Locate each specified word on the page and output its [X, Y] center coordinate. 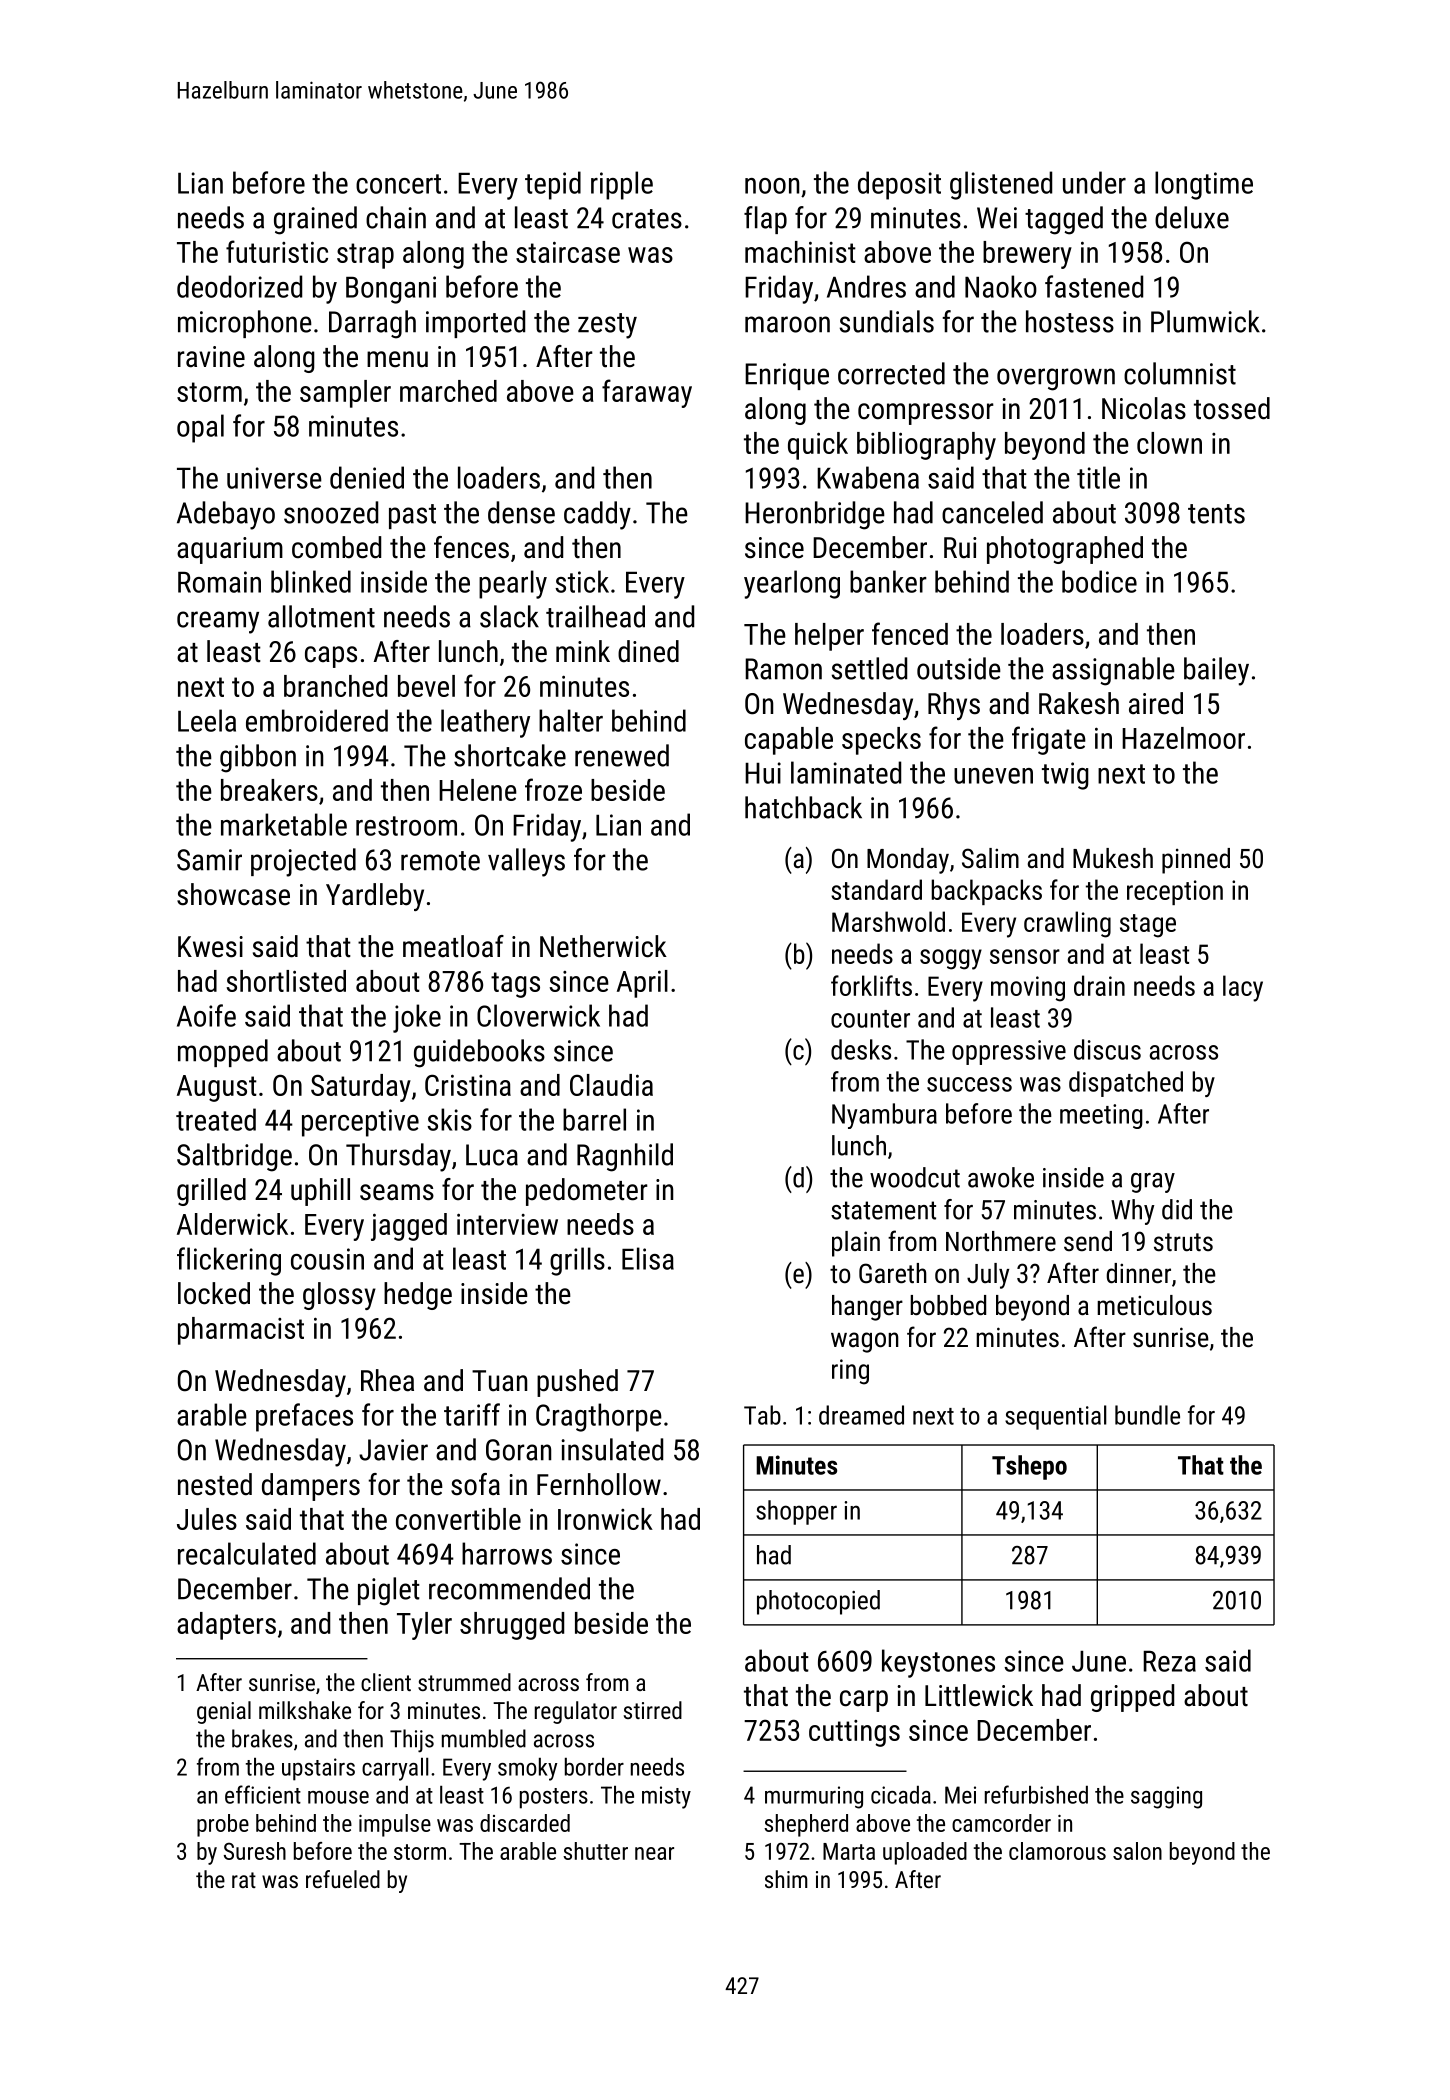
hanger [867, 1308]
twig [1065, 776]
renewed [622, 755]
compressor [926, 414]
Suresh [255, 1851]
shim [786, 1879]
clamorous [1057, 1851]
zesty [607, 326]
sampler [345, 394]
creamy [218, 622]
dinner [1138, 1273]
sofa [475, 1484]
